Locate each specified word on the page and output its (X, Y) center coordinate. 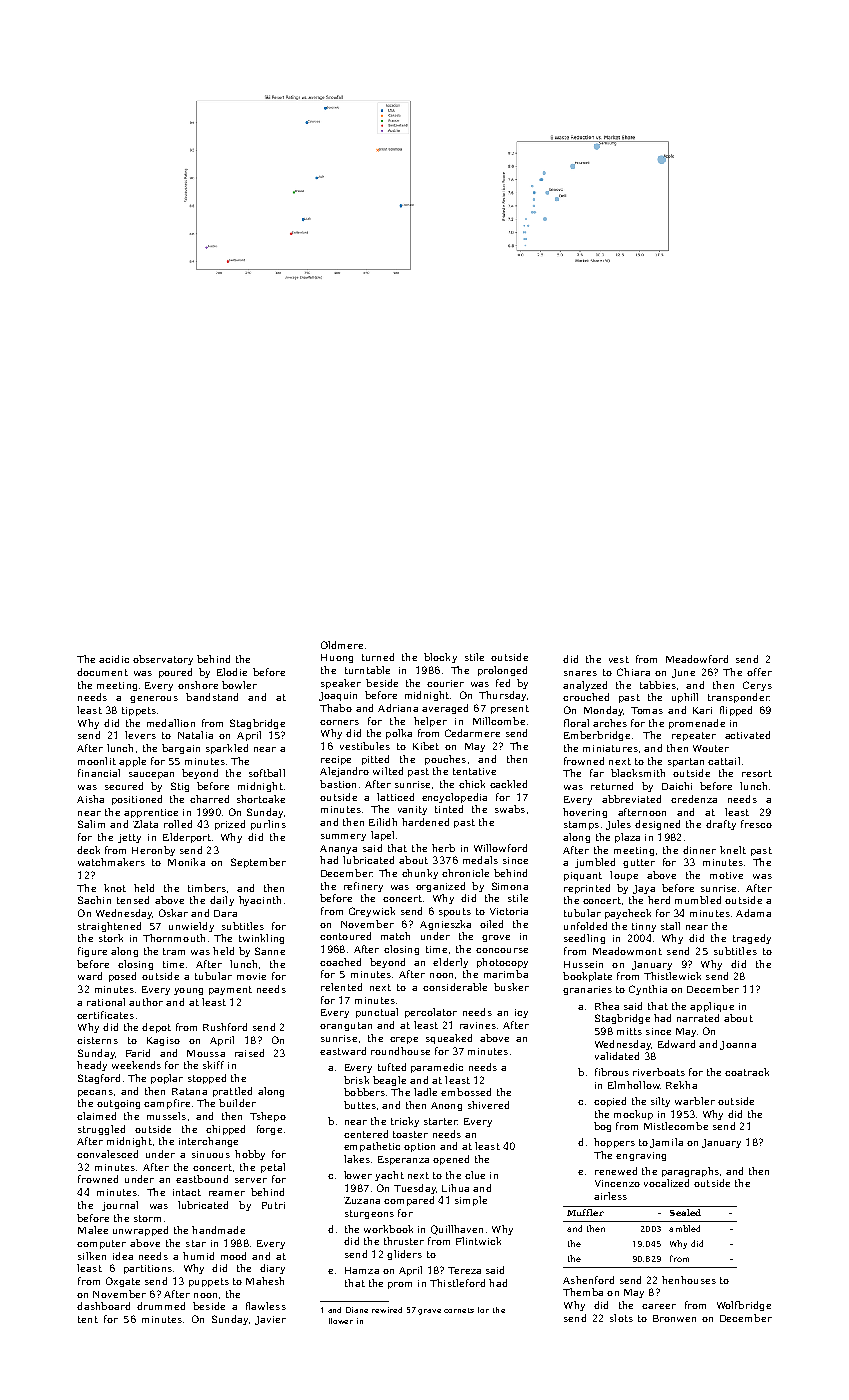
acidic (114, 659)
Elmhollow (634, 1085)
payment (230, 990)
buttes (360, 1105)
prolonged (502, 671)
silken (92, 1256)
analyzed (585, 686)
